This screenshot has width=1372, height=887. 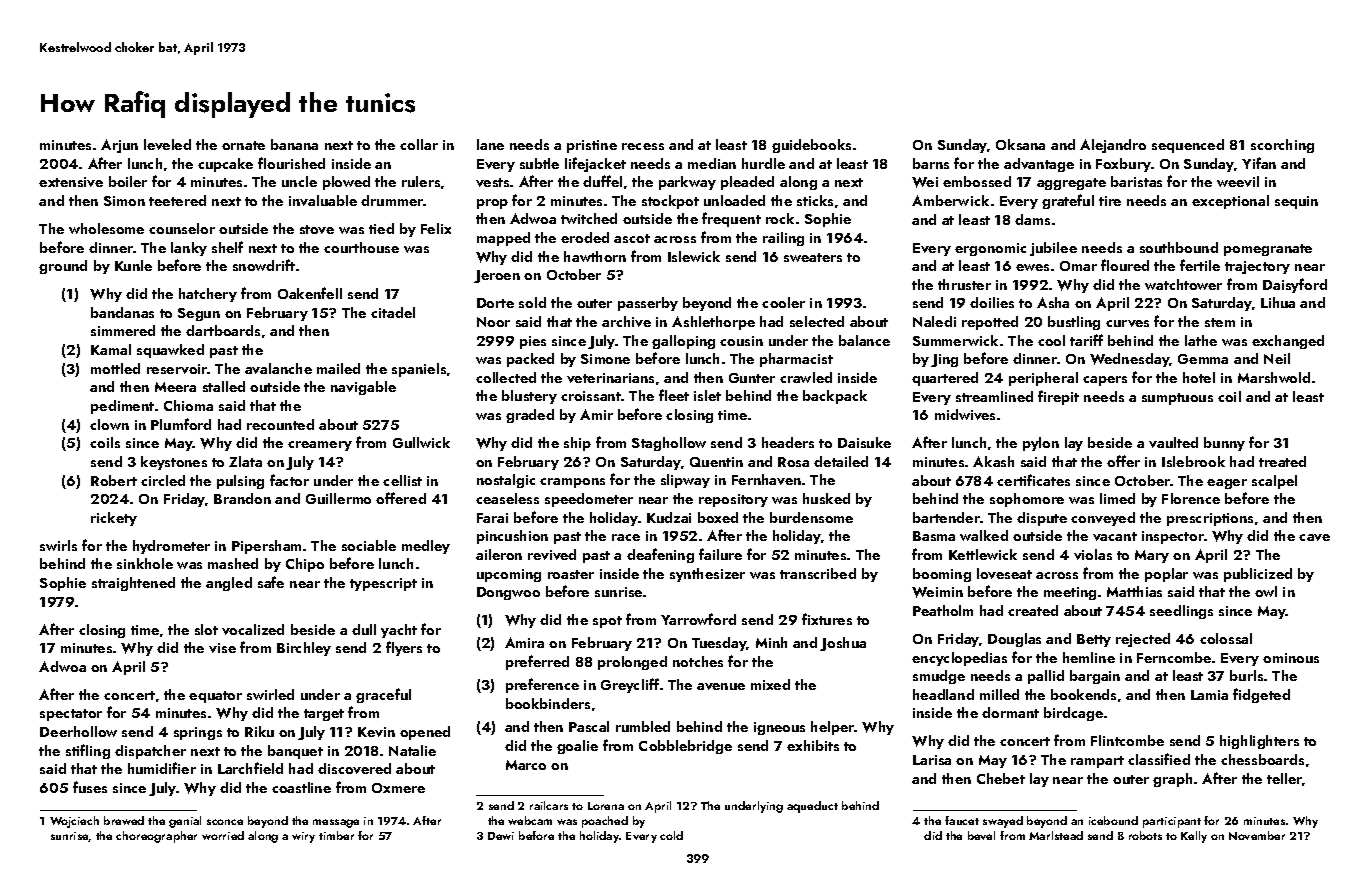 I want to click on coastline, so click(x=301, y=787).
